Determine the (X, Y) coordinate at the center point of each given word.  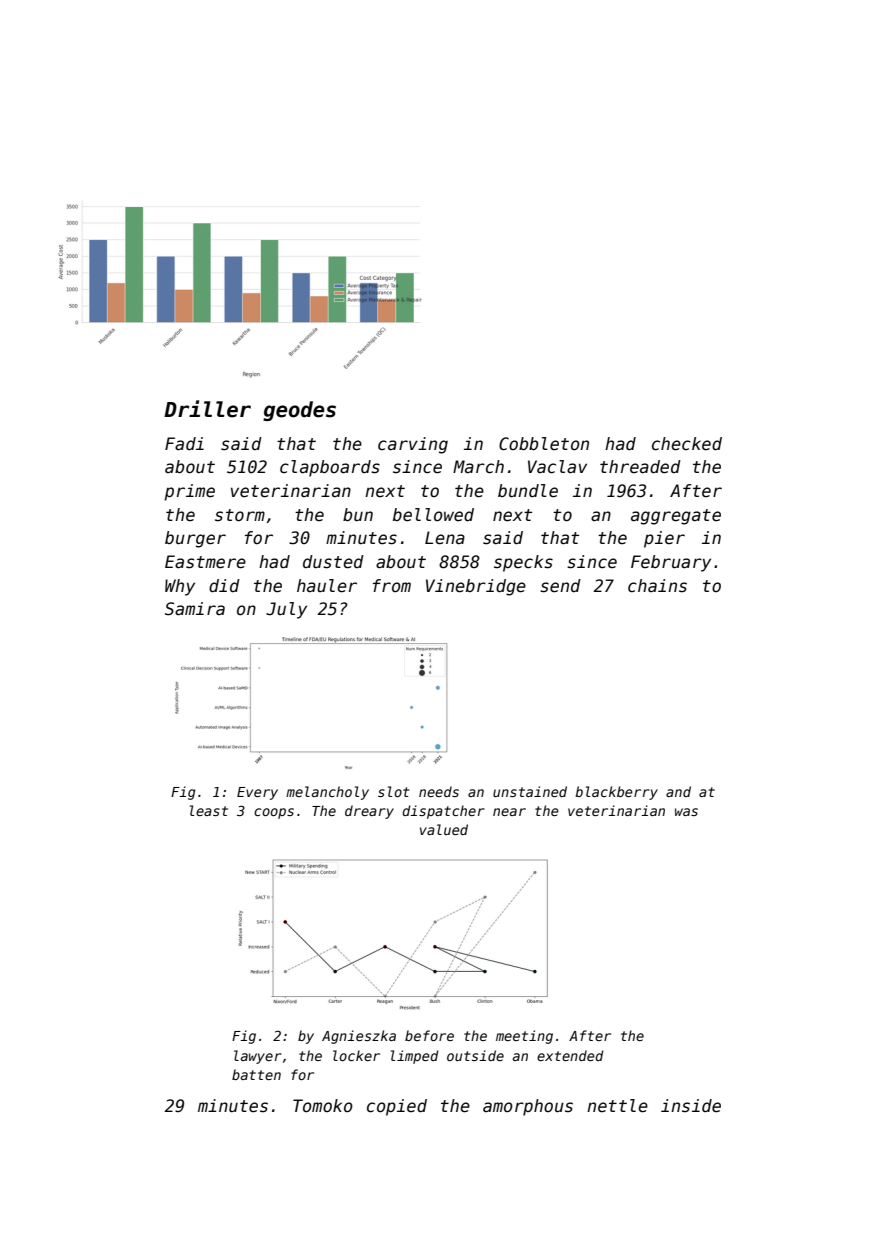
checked (687, 444)
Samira (195, 609)
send (560, 586)
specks (523, 563)
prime (189, 492)
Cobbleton (544, 444)
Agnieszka (359, 1037)
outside (475, 1055)
